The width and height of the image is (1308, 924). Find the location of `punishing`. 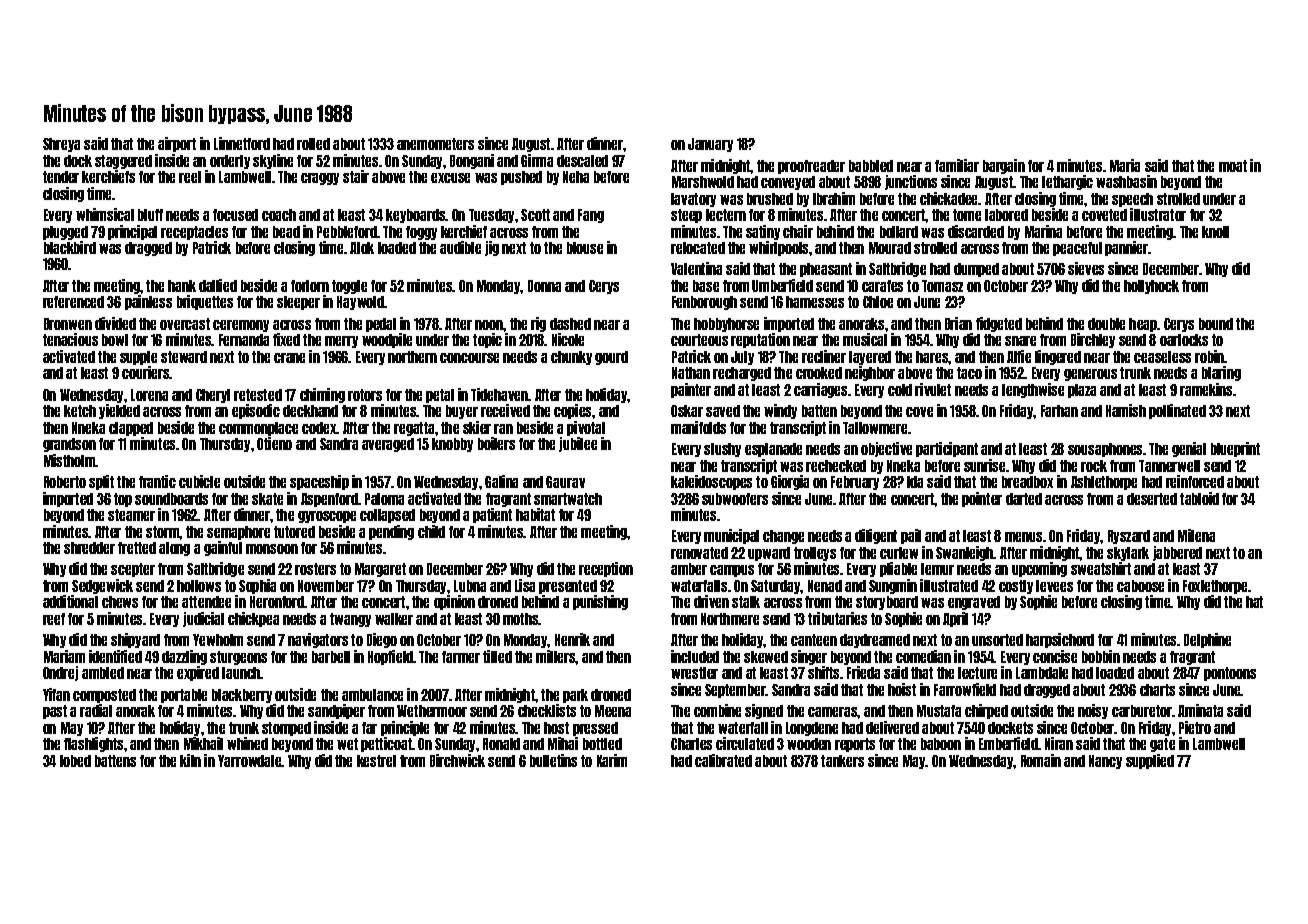

punishing is located at coordinates (600, 602).
